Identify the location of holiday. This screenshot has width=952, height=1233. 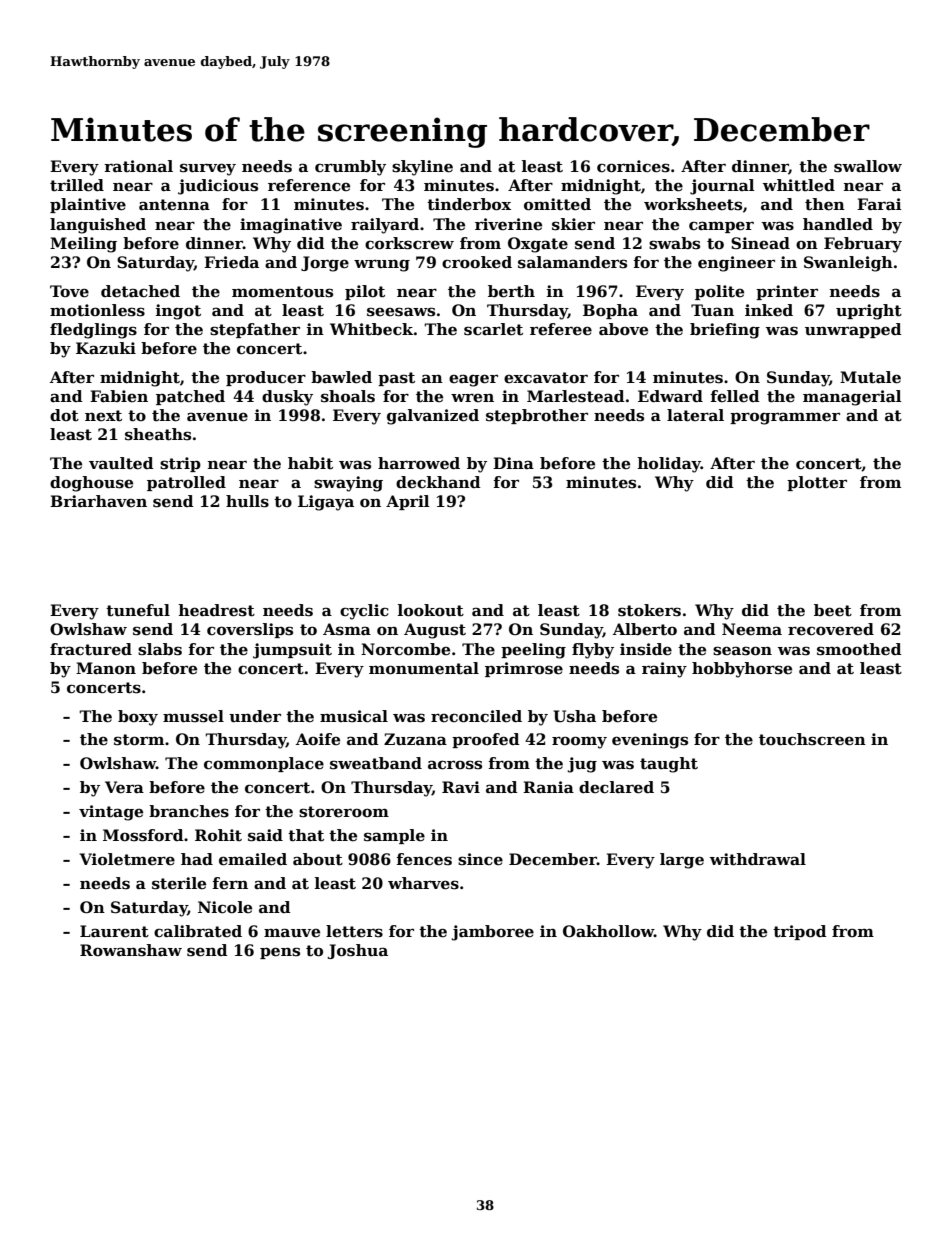
(669, 465).
